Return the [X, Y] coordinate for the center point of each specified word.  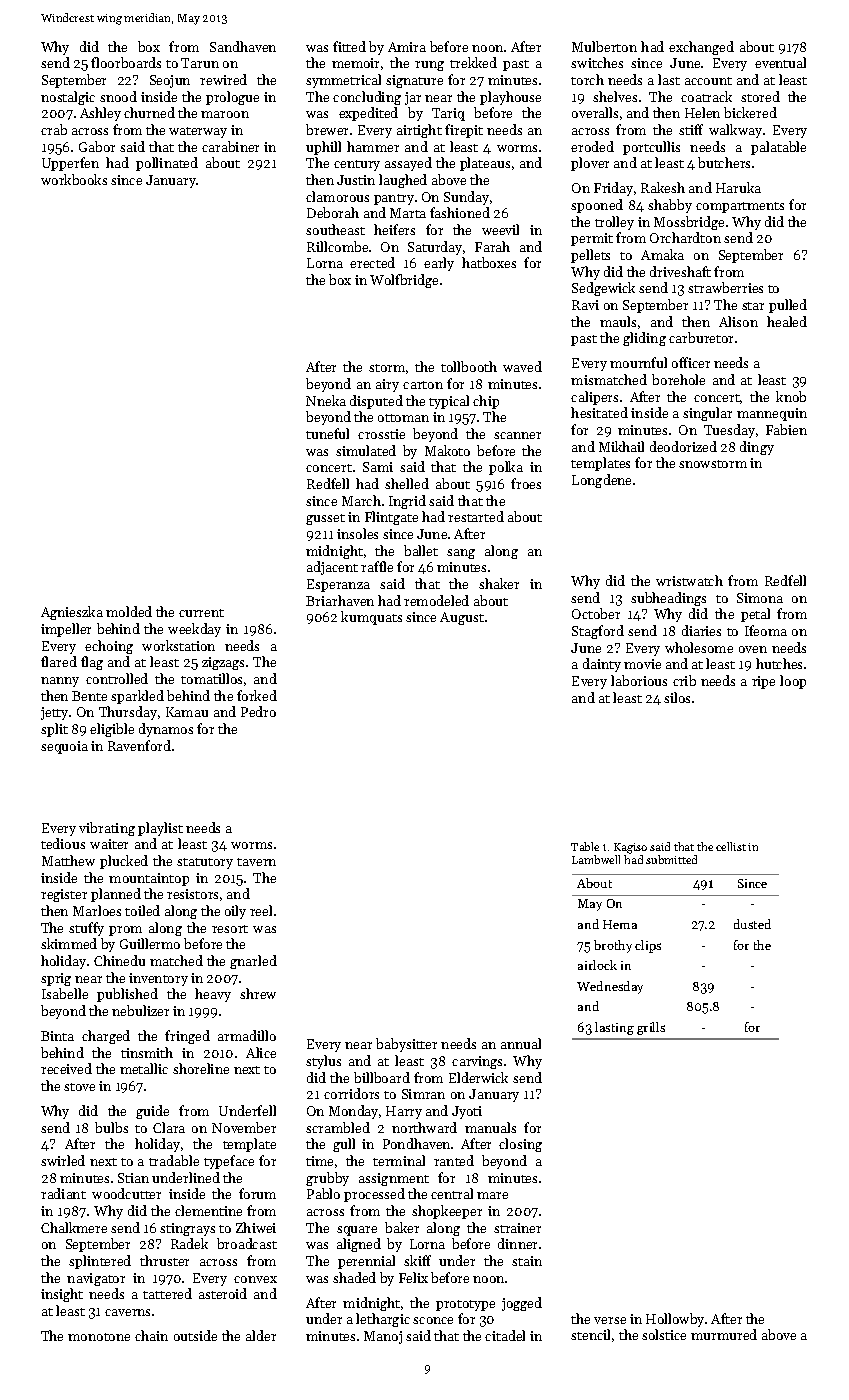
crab [54, 129]
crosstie [381, 434]
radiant [63, 1193]
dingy [757, 448]
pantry [394, 199]
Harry [404, 1112]
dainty [602, 665]
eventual [780, 62]
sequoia [64, 747]
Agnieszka [72, 613]
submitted [671, 859]
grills [651, 1028]
